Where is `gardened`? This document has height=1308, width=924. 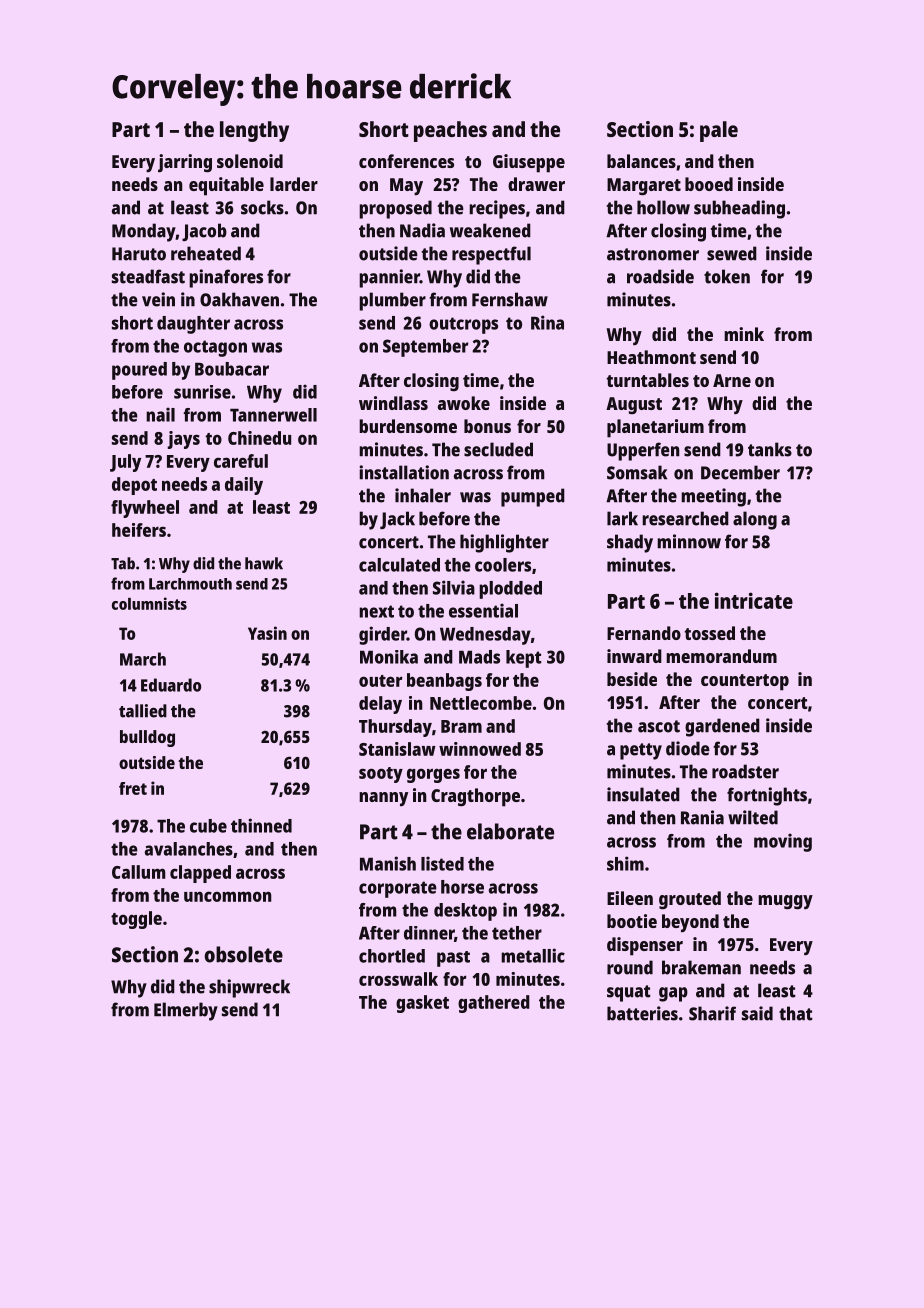 gardened is located at coordinates (722, 727).
